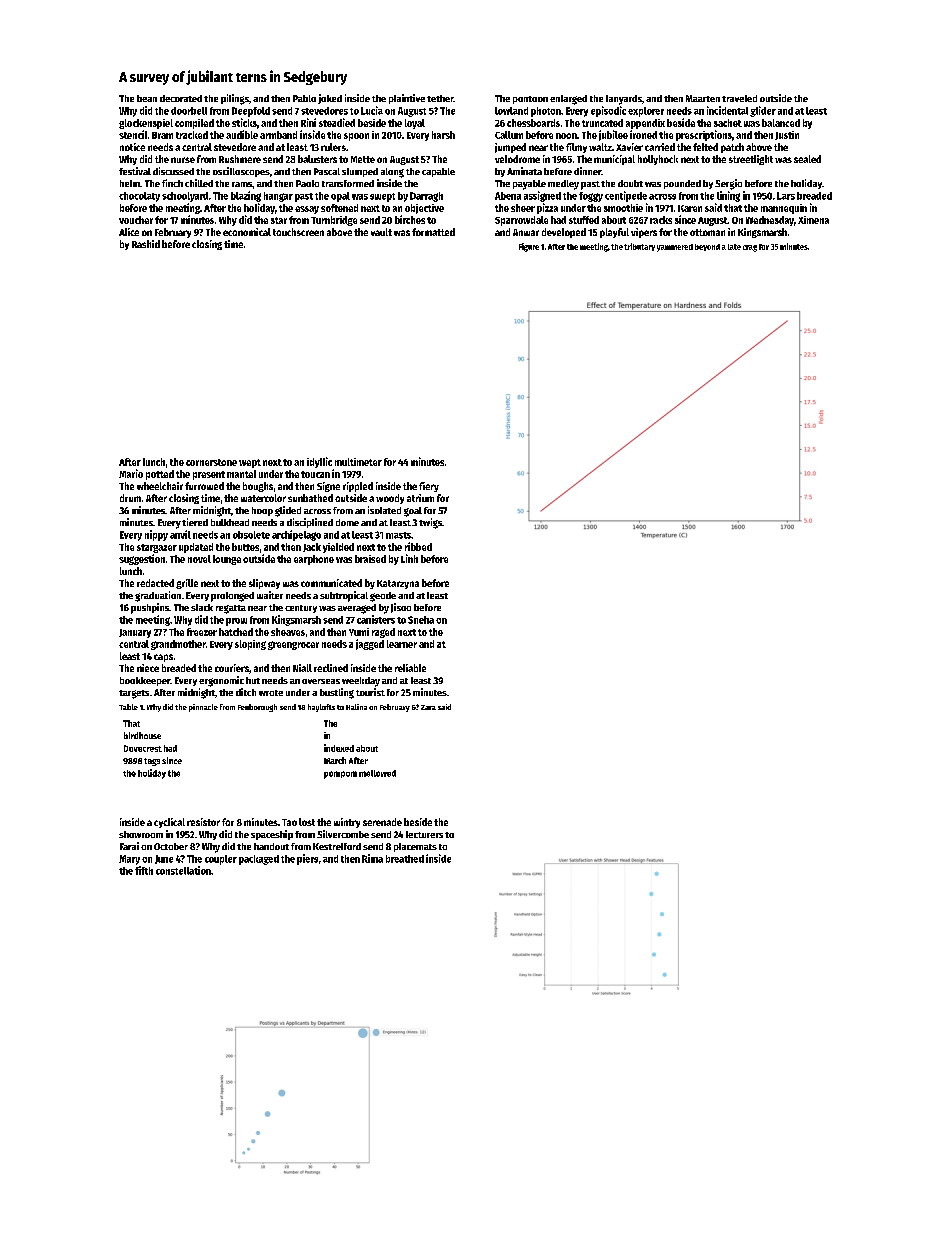  What do you see at coordinates (750, 248) in the screenshot?
I see `crag` at bounding box center [750, 248].
